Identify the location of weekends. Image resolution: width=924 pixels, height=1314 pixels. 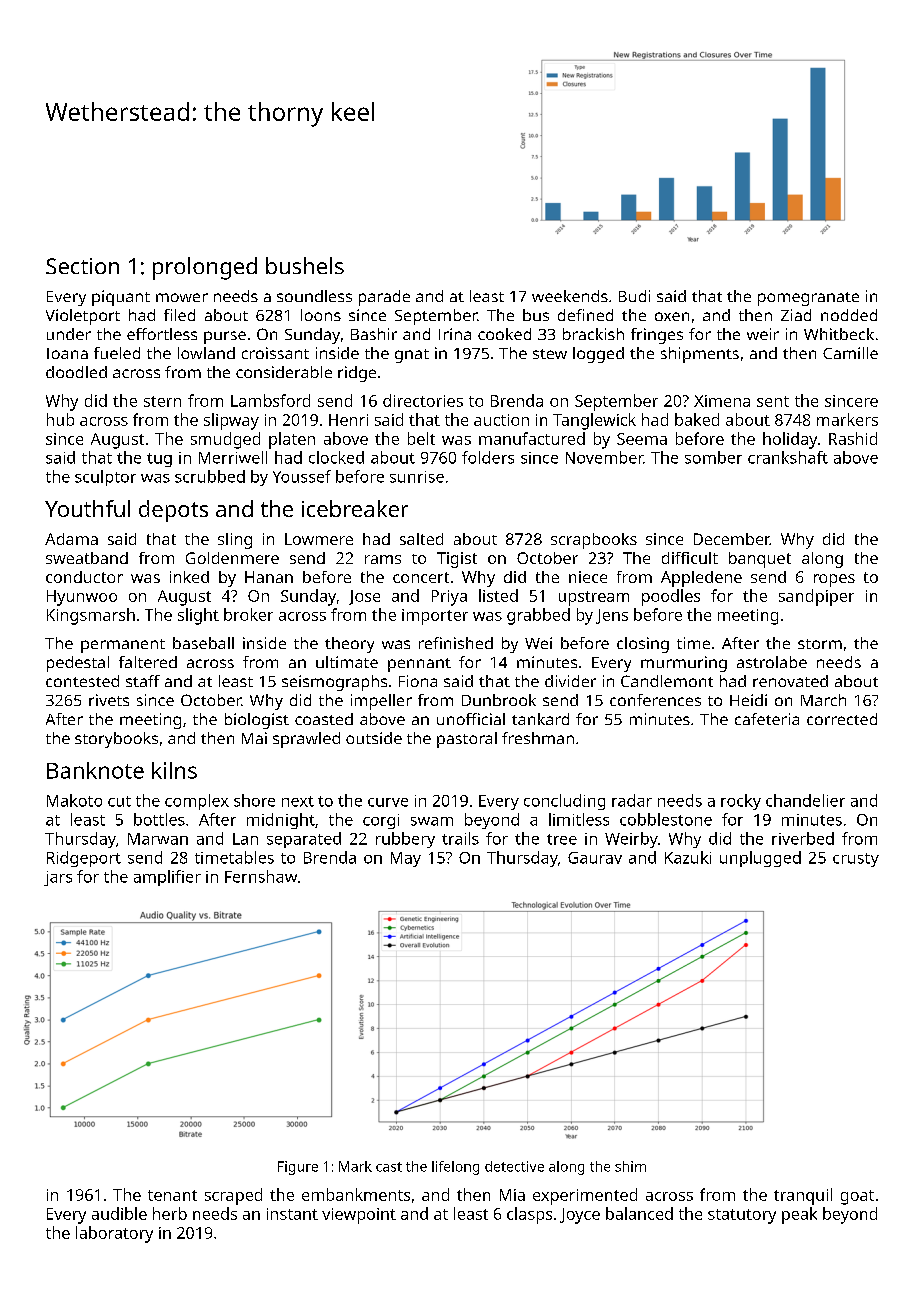
(570, 296).
